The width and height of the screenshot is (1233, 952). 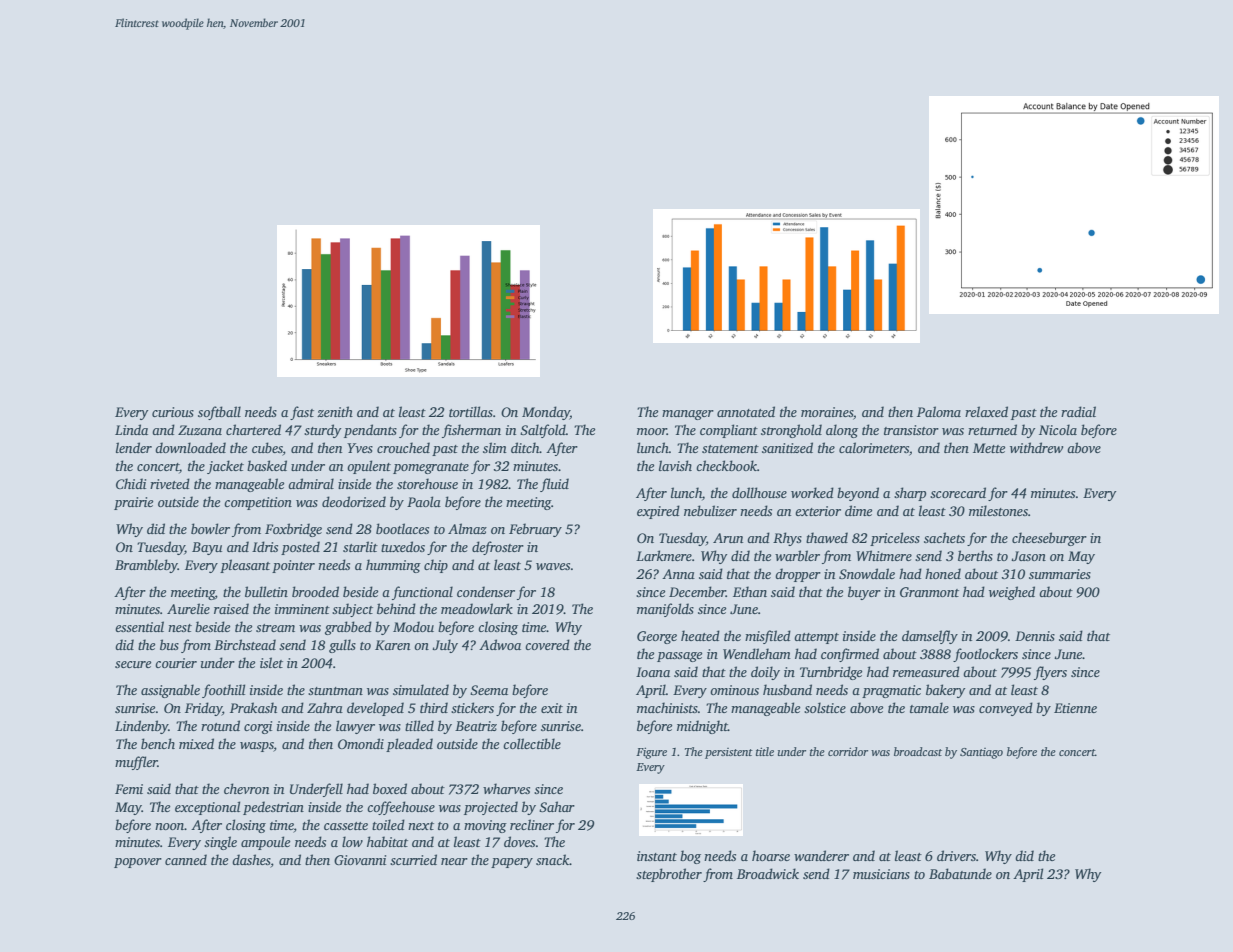 What do you see at coordinates (251, 859) in the screenshot?
I see `dashes` at bounding box center [251, 859].
